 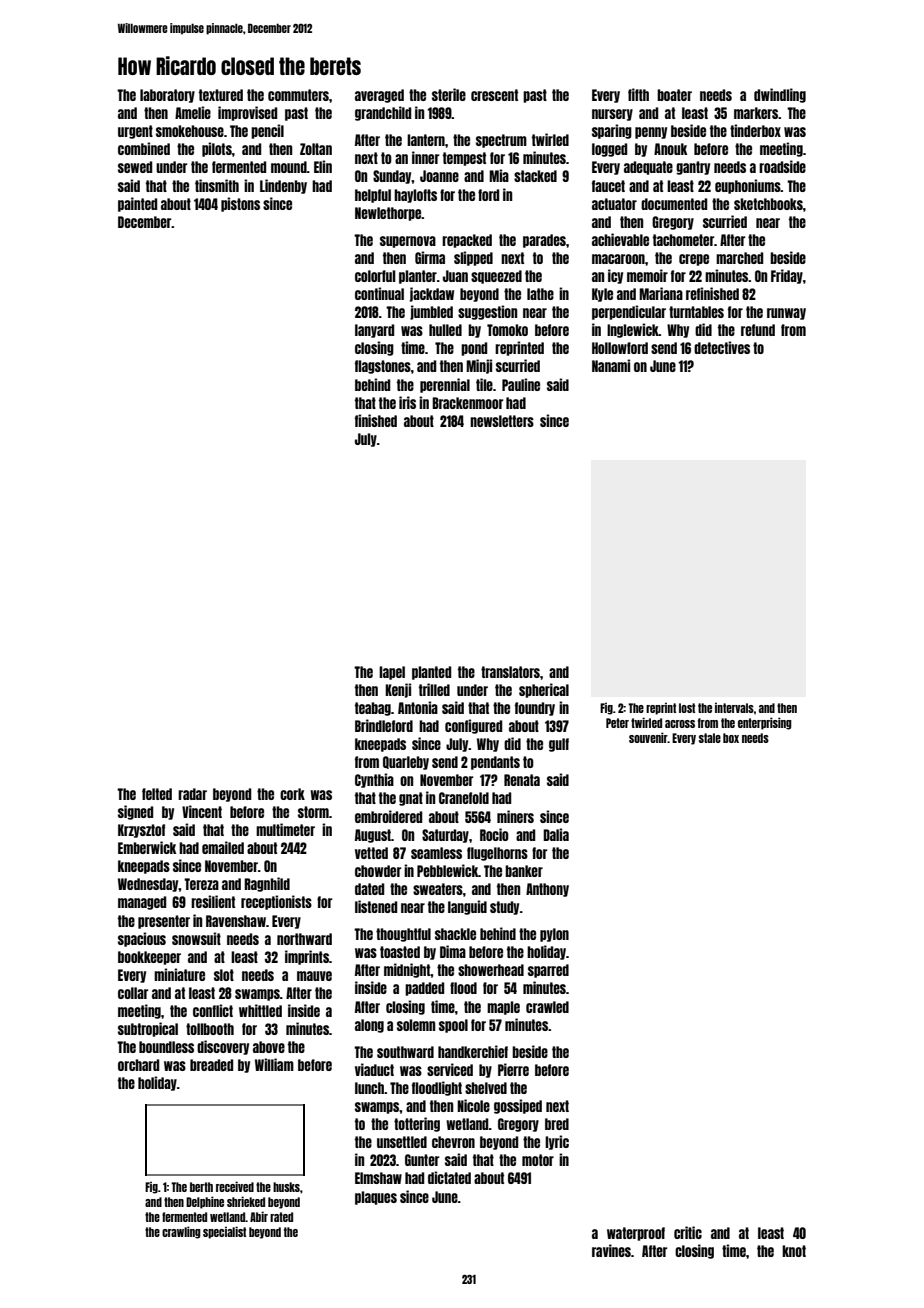 What do you see at coordinates (547, 1007) in the screenshot?
I see `crawled` at bounding box center [547, 1007].
